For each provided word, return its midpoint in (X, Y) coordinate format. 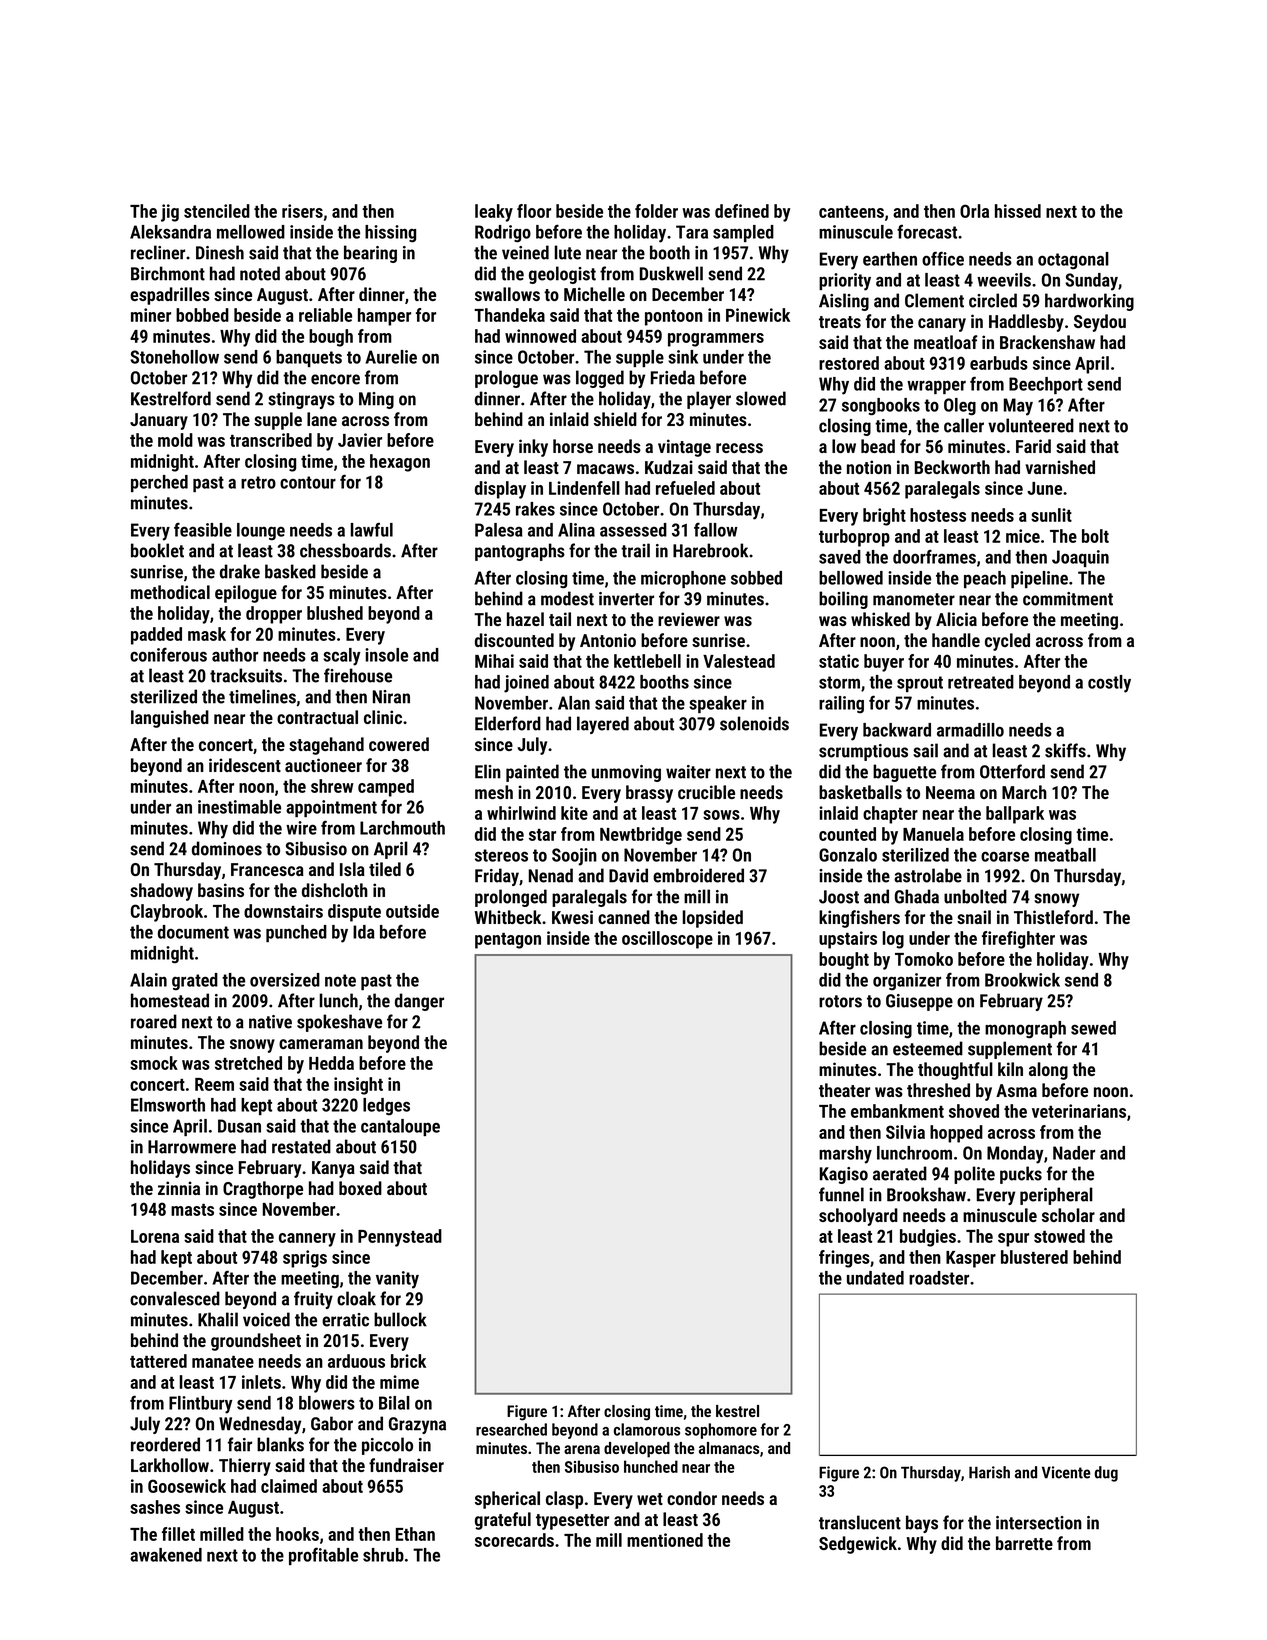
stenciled (217, 211)
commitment (1068, 599)
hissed (1018, 211)
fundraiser (406, 1465)
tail (560, 619)
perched (159, 483)
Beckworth (952, 467)
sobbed (756, 578)
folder (656, 211)
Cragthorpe (263, 1190)
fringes (844, 1259)
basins (221, 890)
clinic (383, 717)
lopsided (713, 919)
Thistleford (1053, 917)
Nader (1074, 1153)
